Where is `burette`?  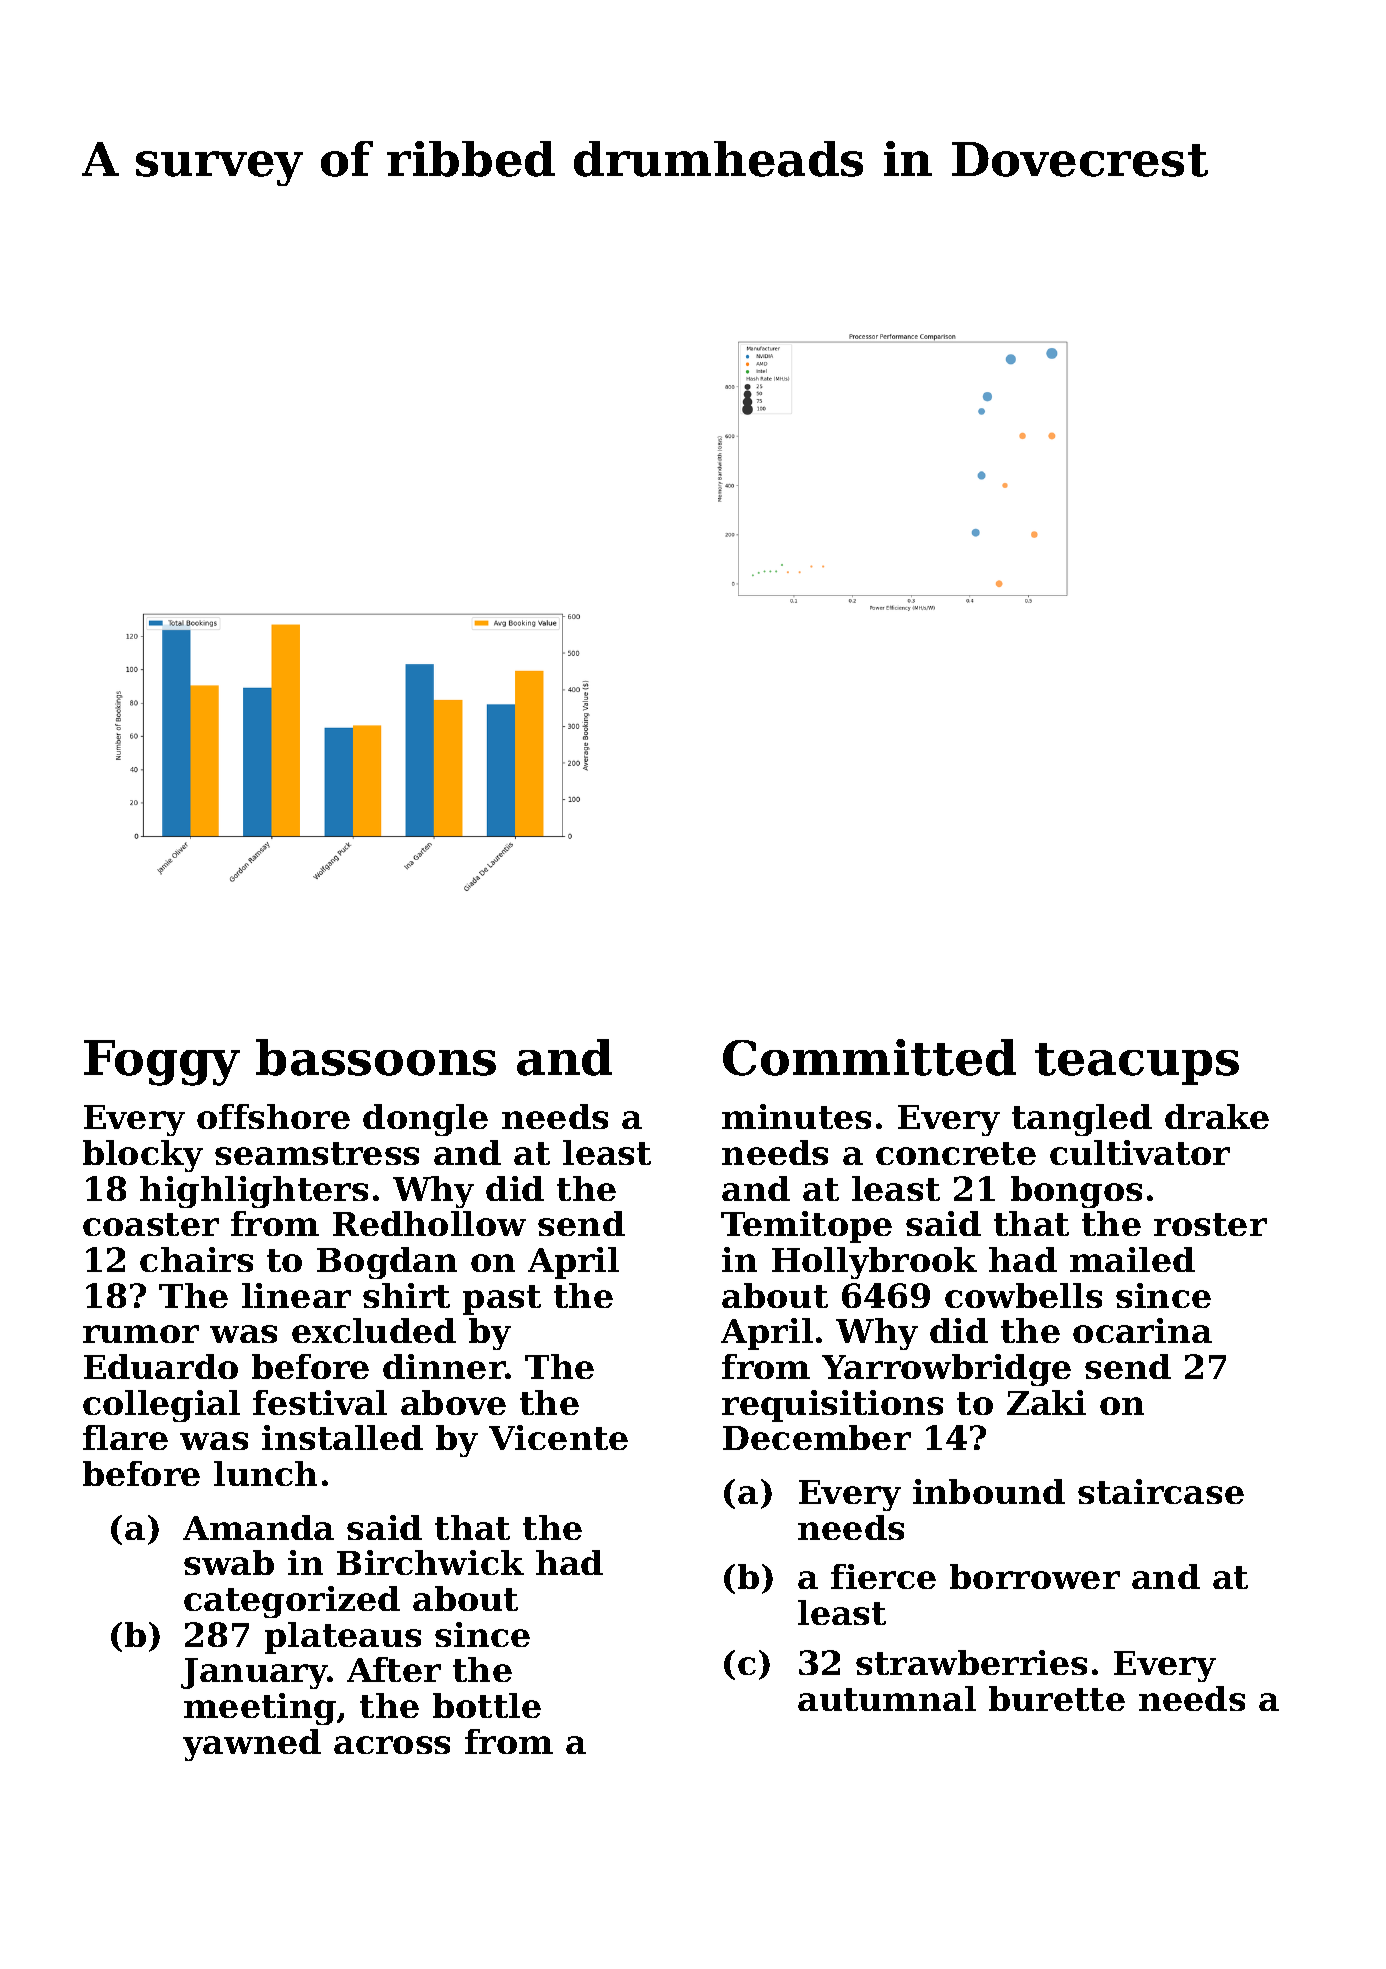 burette is located at coordinates (1057, 1698).
